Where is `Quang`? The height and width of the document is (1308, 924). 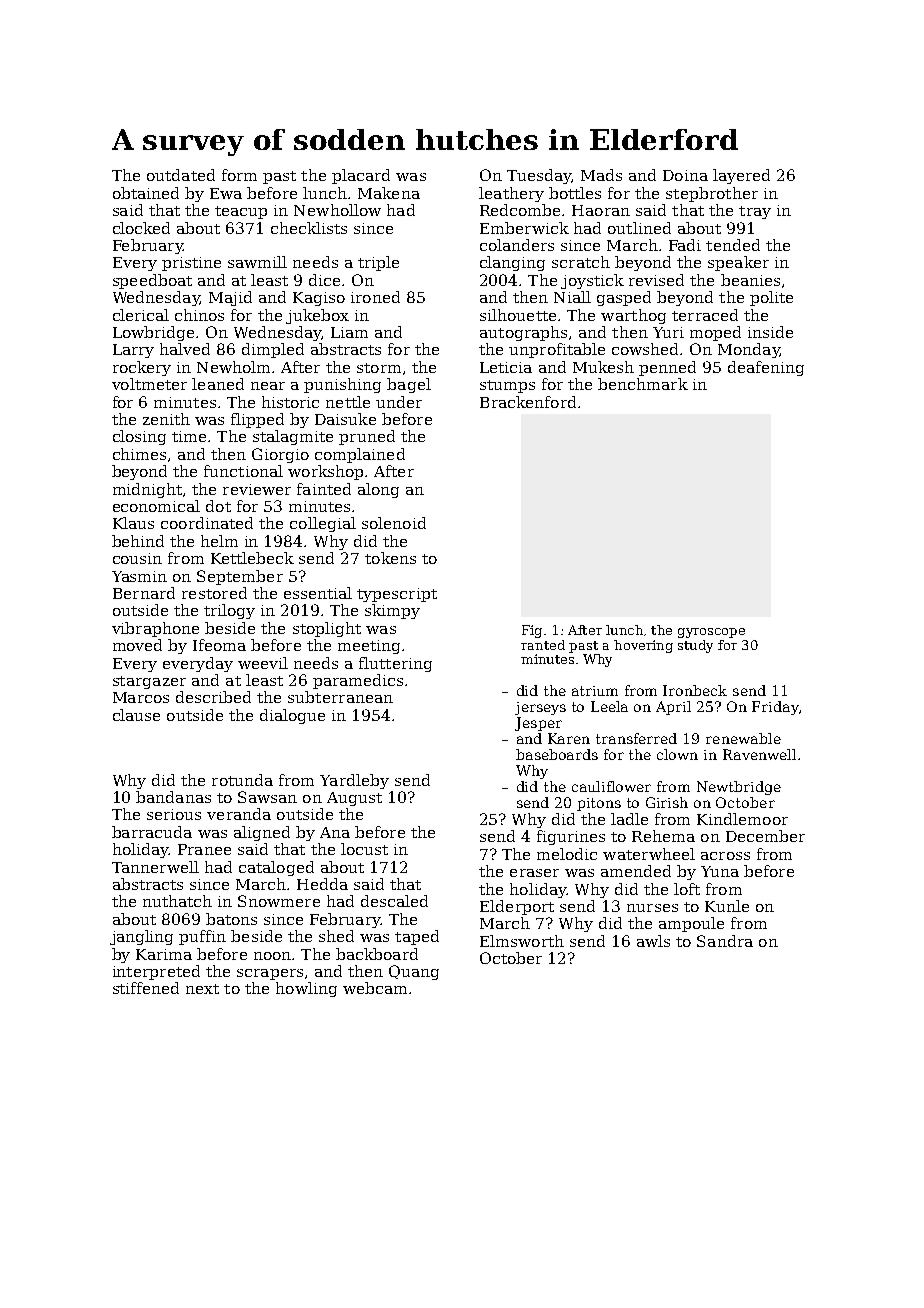 Quang is located at coordinates (414, 972).
